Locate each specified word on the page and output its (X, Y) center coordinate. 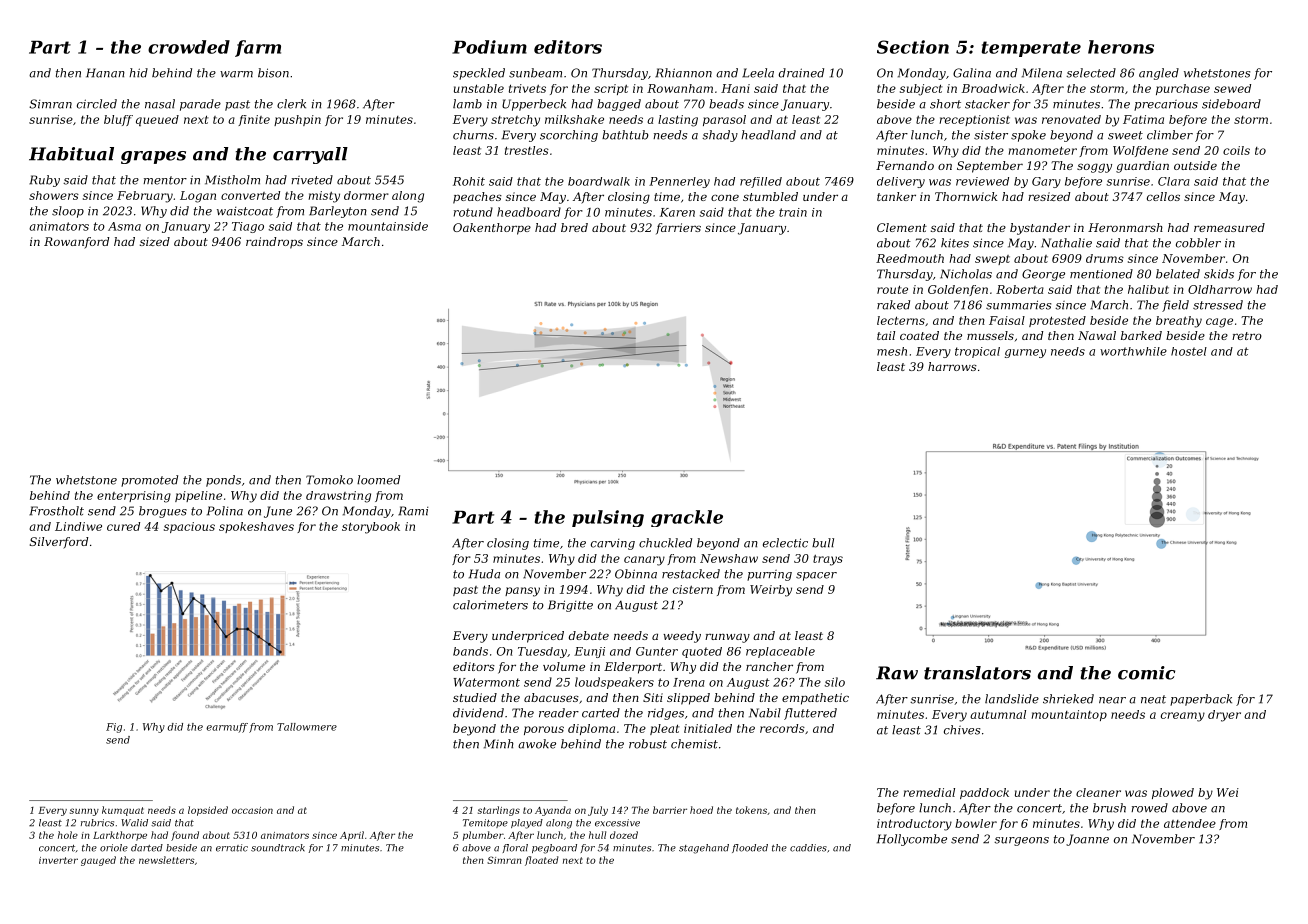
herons (1121, 47)
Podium (489, 47)
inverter (58, 860)
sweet (1125, 135)
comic (1146, 673)
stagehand (704, 849)
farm (258, 48)
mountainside (388, 226)
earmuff (227, 728)
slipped (688, 699)
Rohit (469, 181)
